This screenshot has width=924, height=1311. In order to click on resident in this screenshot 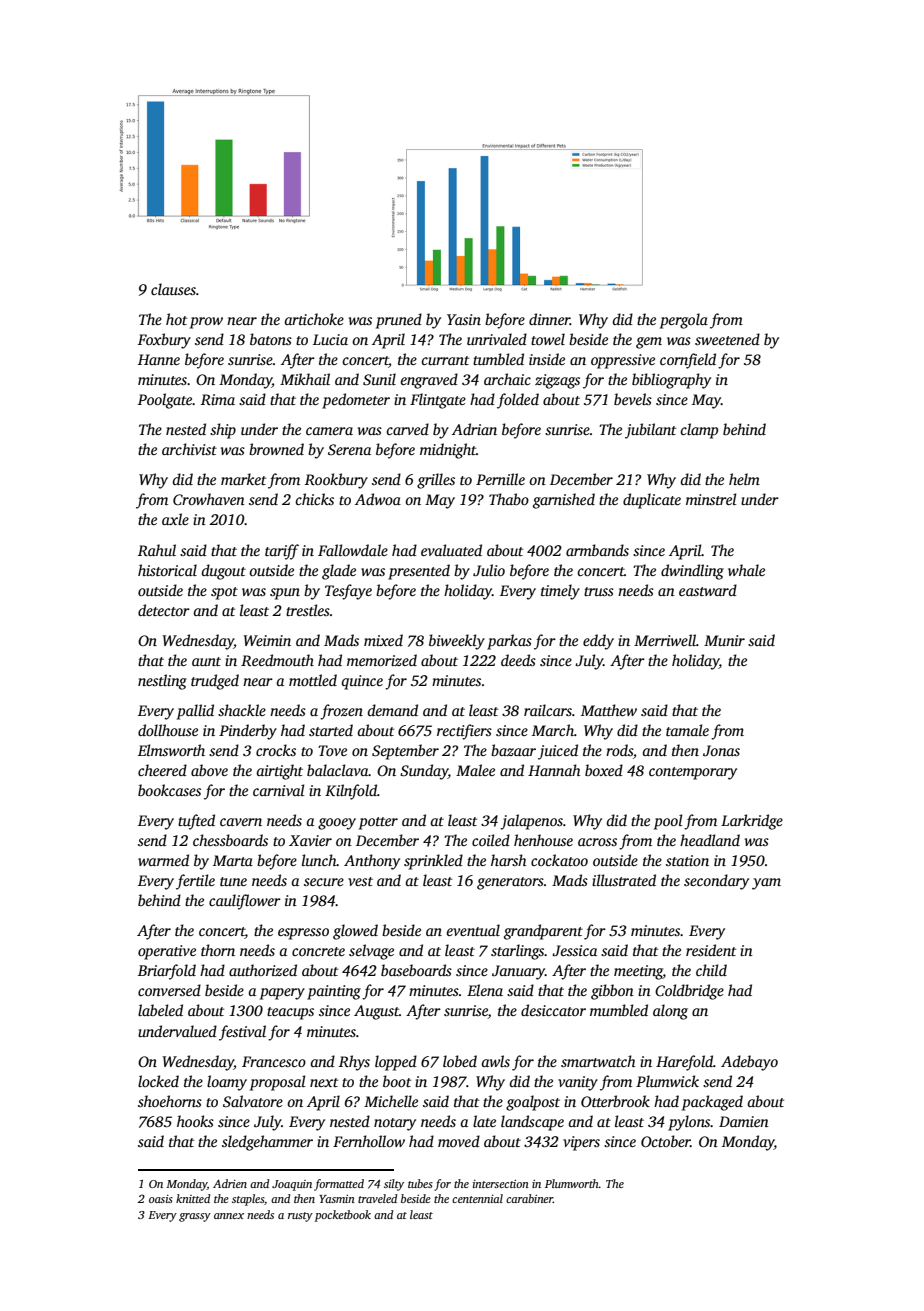, I will do `click(711, 950)`.
